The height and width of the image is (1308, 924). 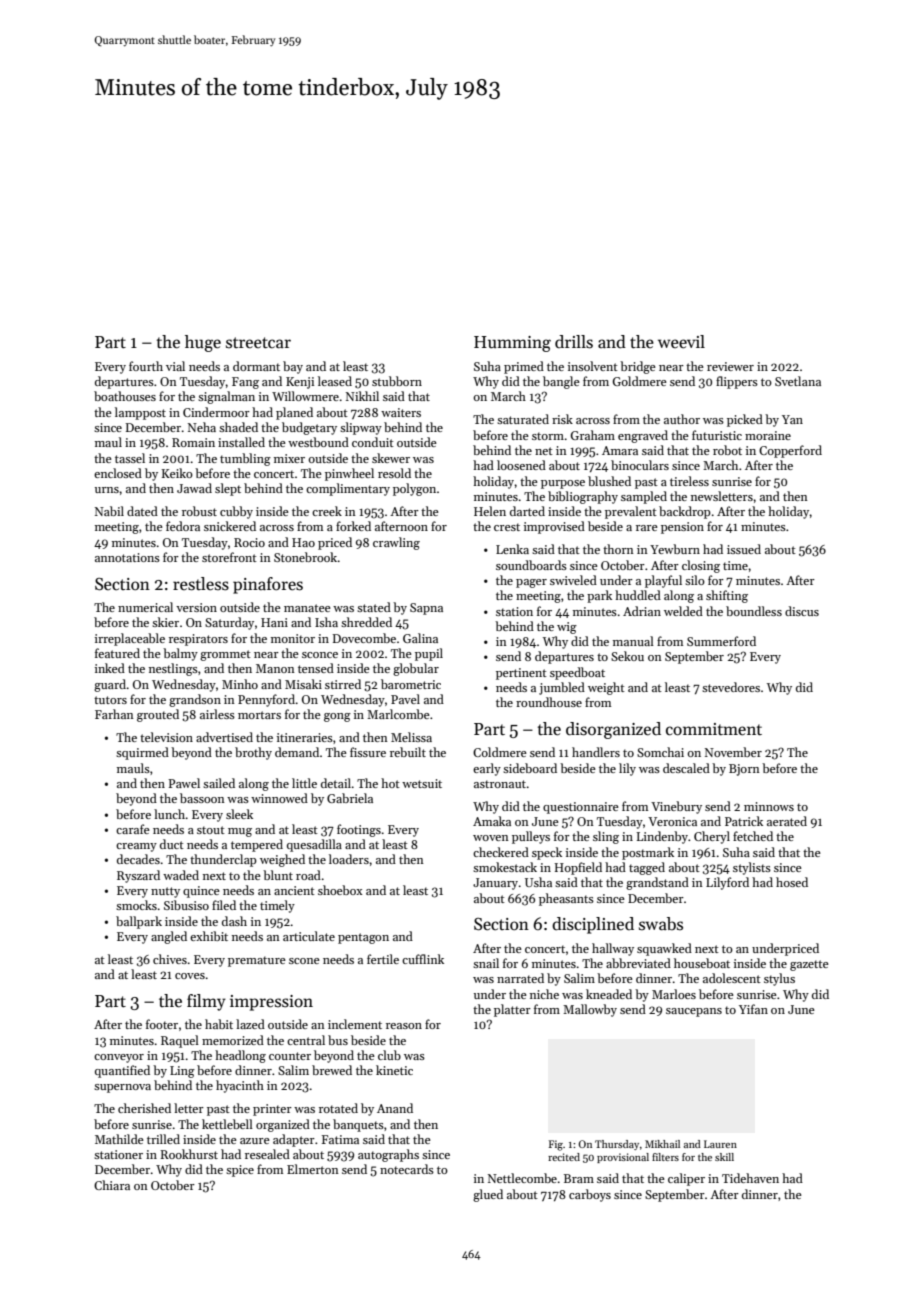 What do you see at coordinates (531, 583) in the image?
I see `pager` at bounding box center [531, 583].
